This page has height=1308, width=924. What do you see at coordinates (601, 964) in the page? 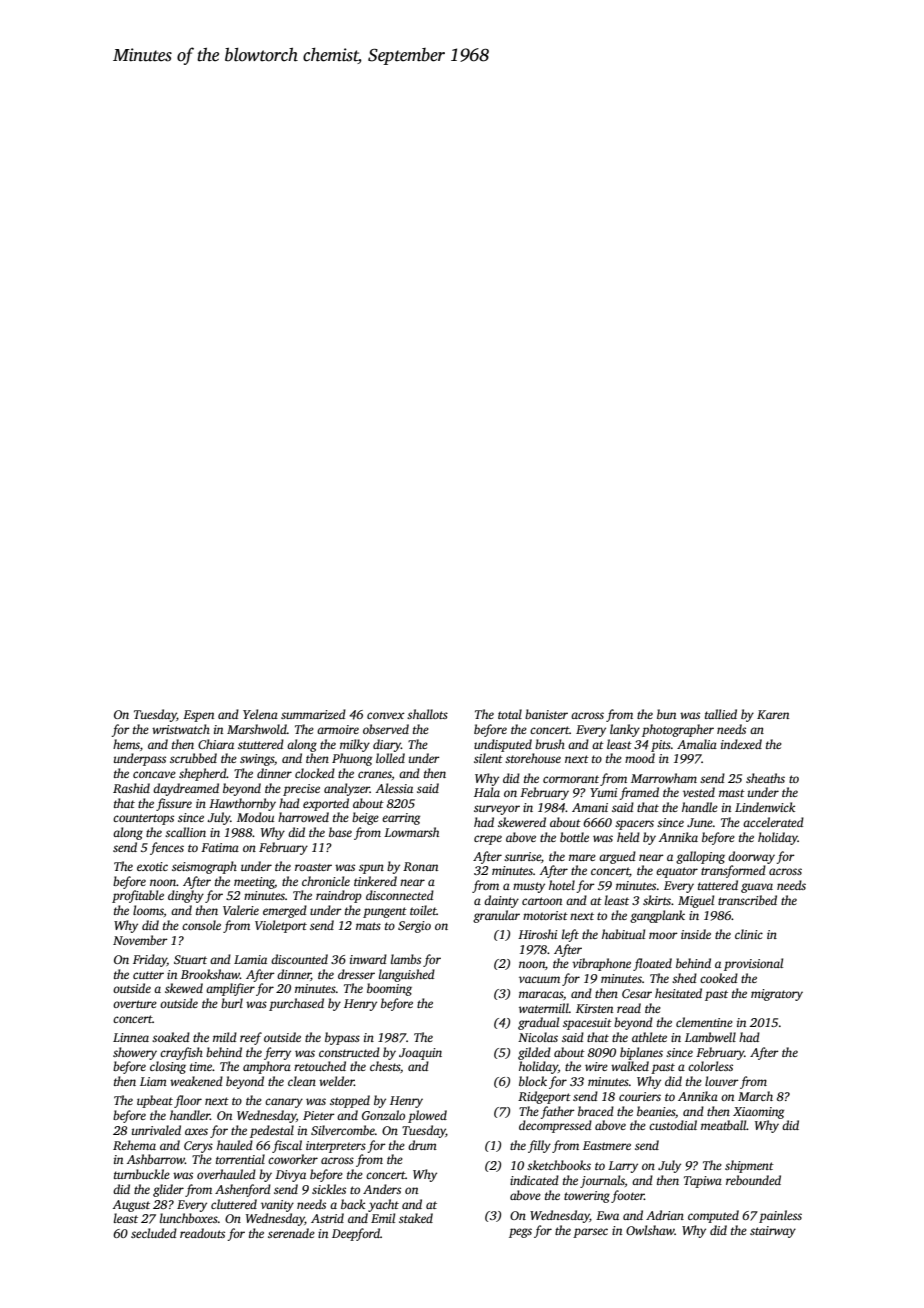
I see `vibraphone` at bounding box center [601, 964].
